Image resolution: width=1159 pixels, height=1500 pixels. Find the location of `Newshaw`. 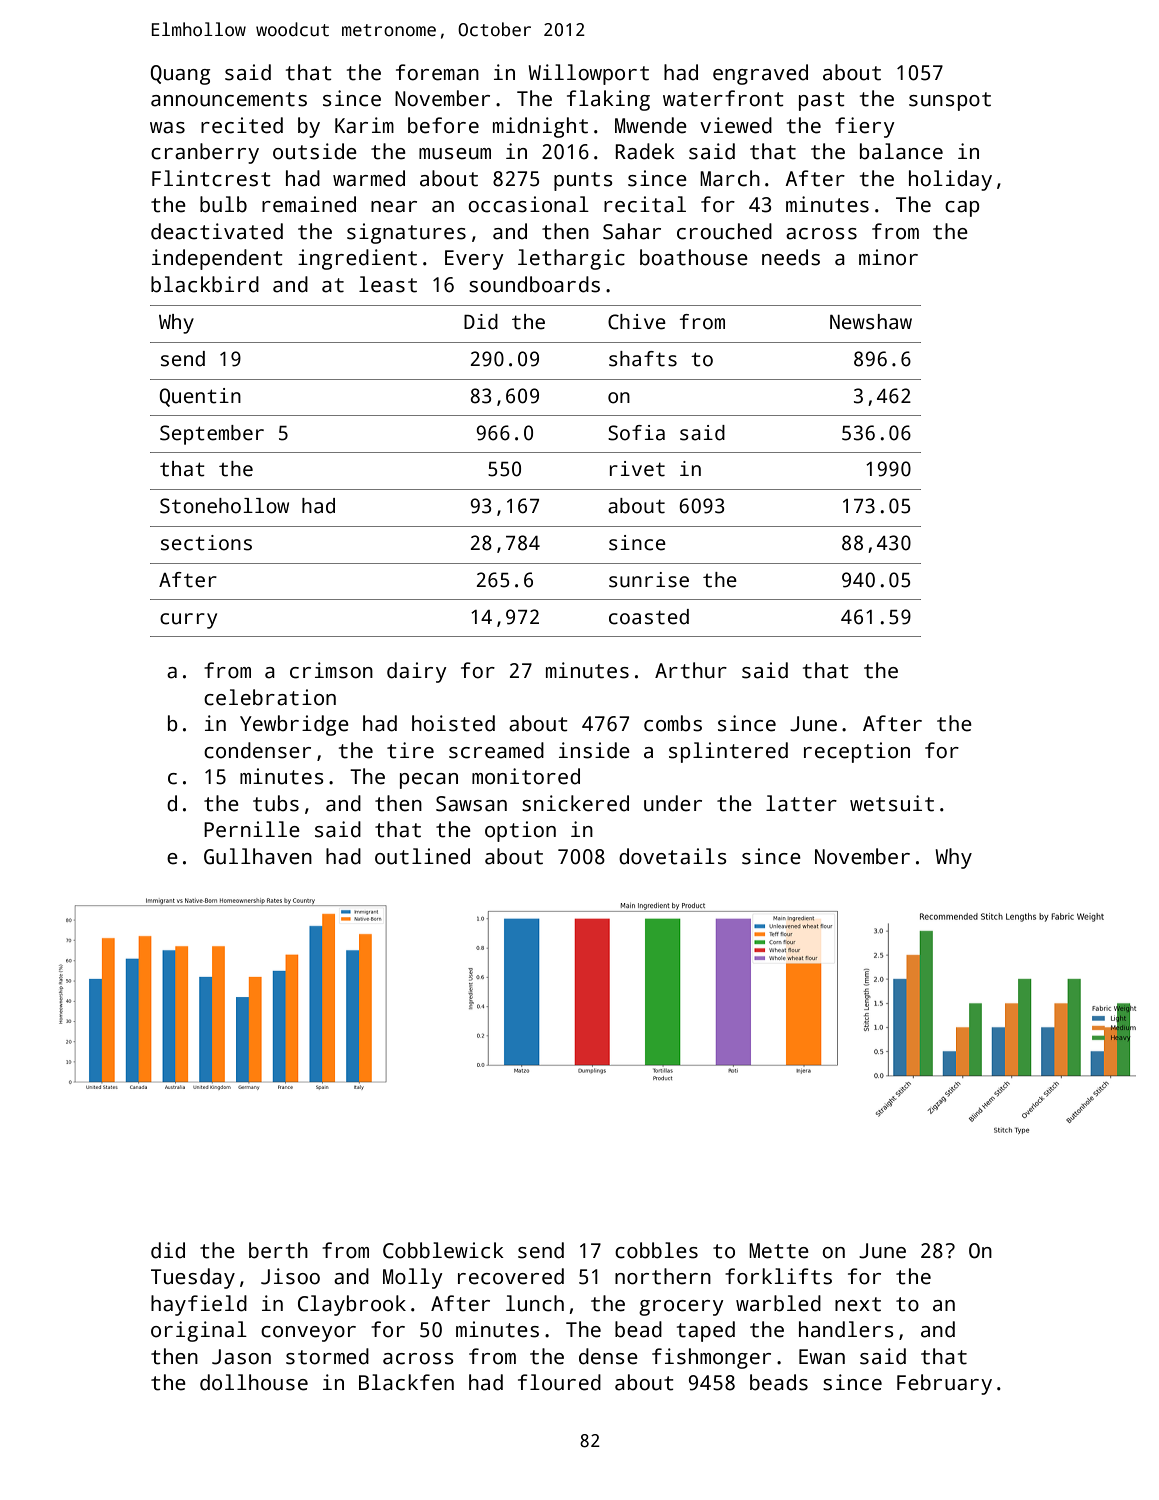

Newshaw is located at coordinates (871, 322).
